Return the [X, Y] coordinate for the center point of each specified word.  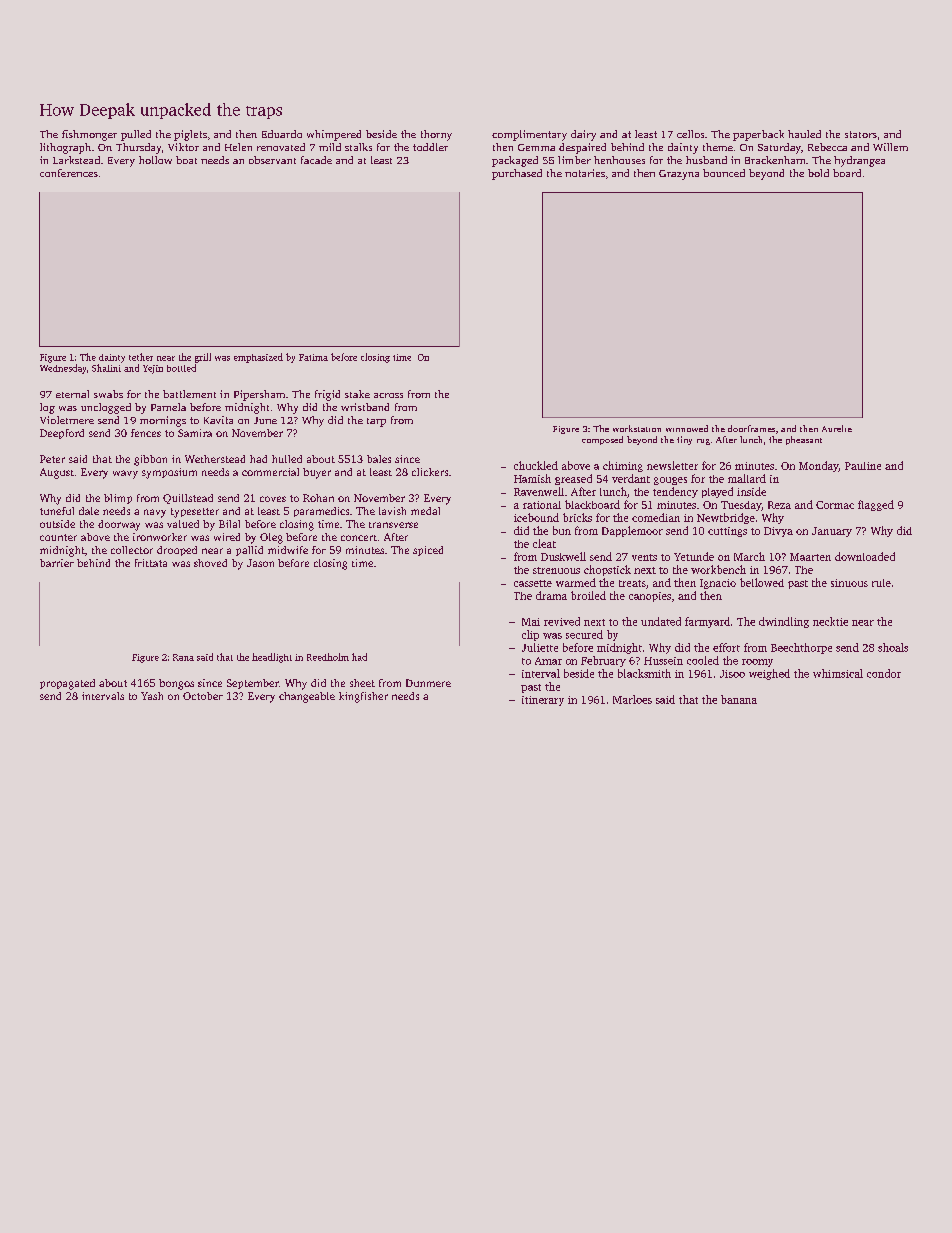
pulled [136, 135]
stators [861, 134]
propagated [67, 684]
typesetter [195, 513]
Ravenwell [539, 491]
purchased [517, 174]
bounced [724, 173]
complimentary [529, 135]
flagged [876, 505]
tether [141, 357]
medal [425, 511]
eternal [72, 394]
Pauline [863, 466]
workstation [637, 428]
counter [58, 537]
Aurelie [837, 428]
